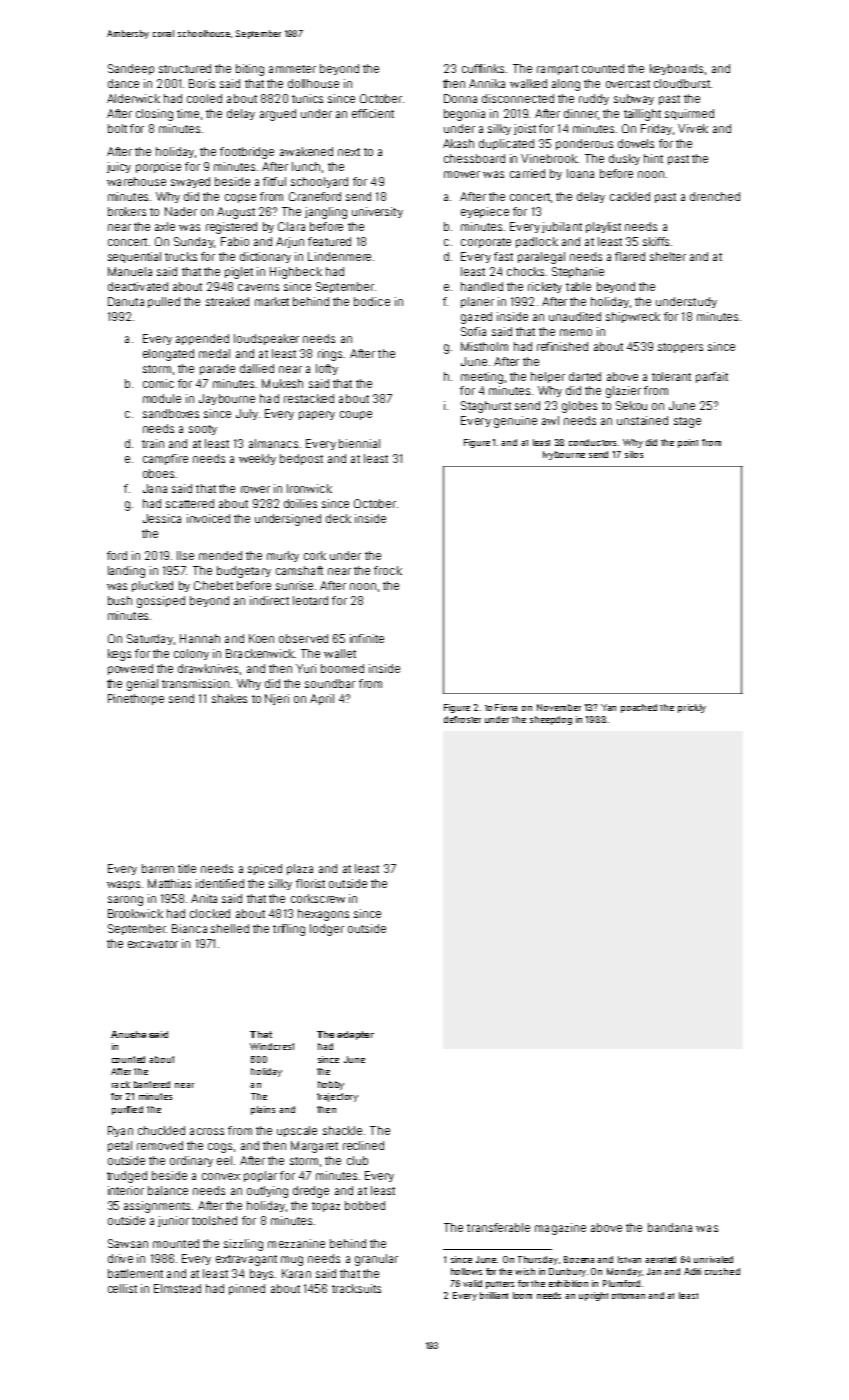 This screenshot has width=849, height=1400. I want to click on cackled, so click(630, 196).
